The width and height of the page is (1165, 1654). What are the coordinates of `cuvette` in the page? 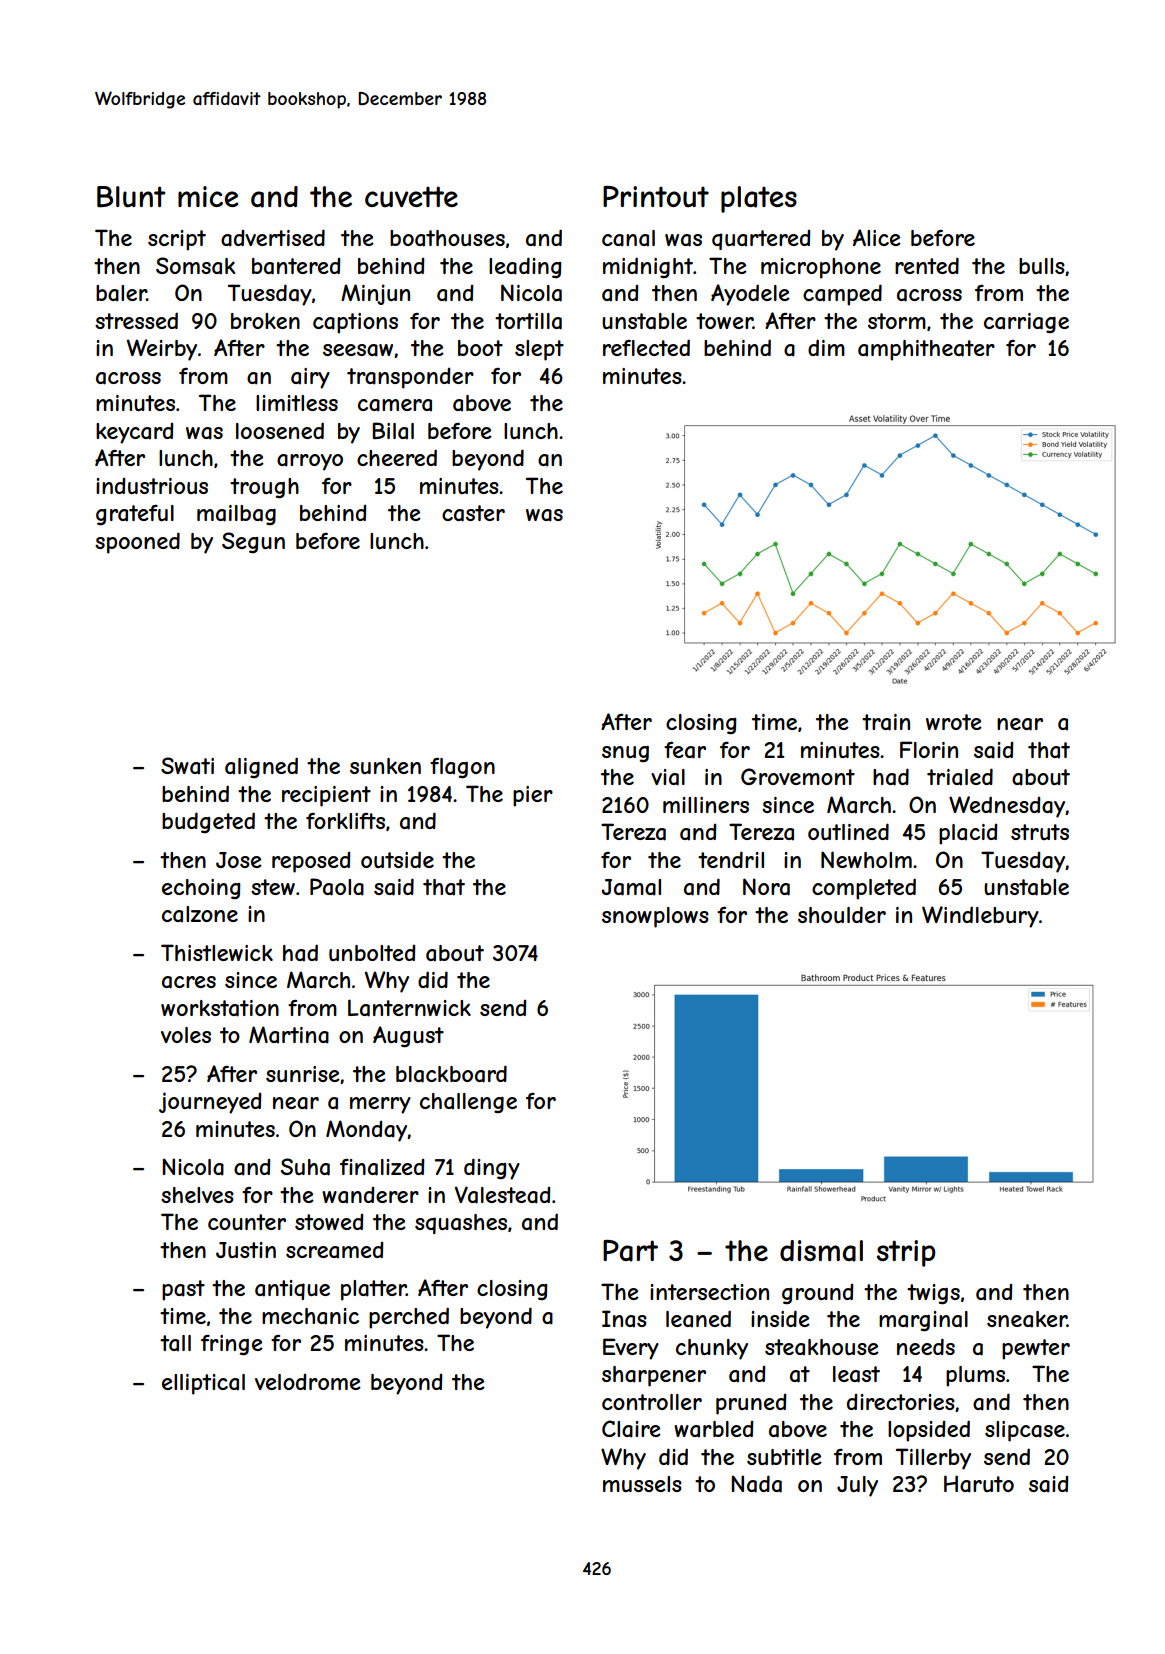 It's located at (411, 197).
